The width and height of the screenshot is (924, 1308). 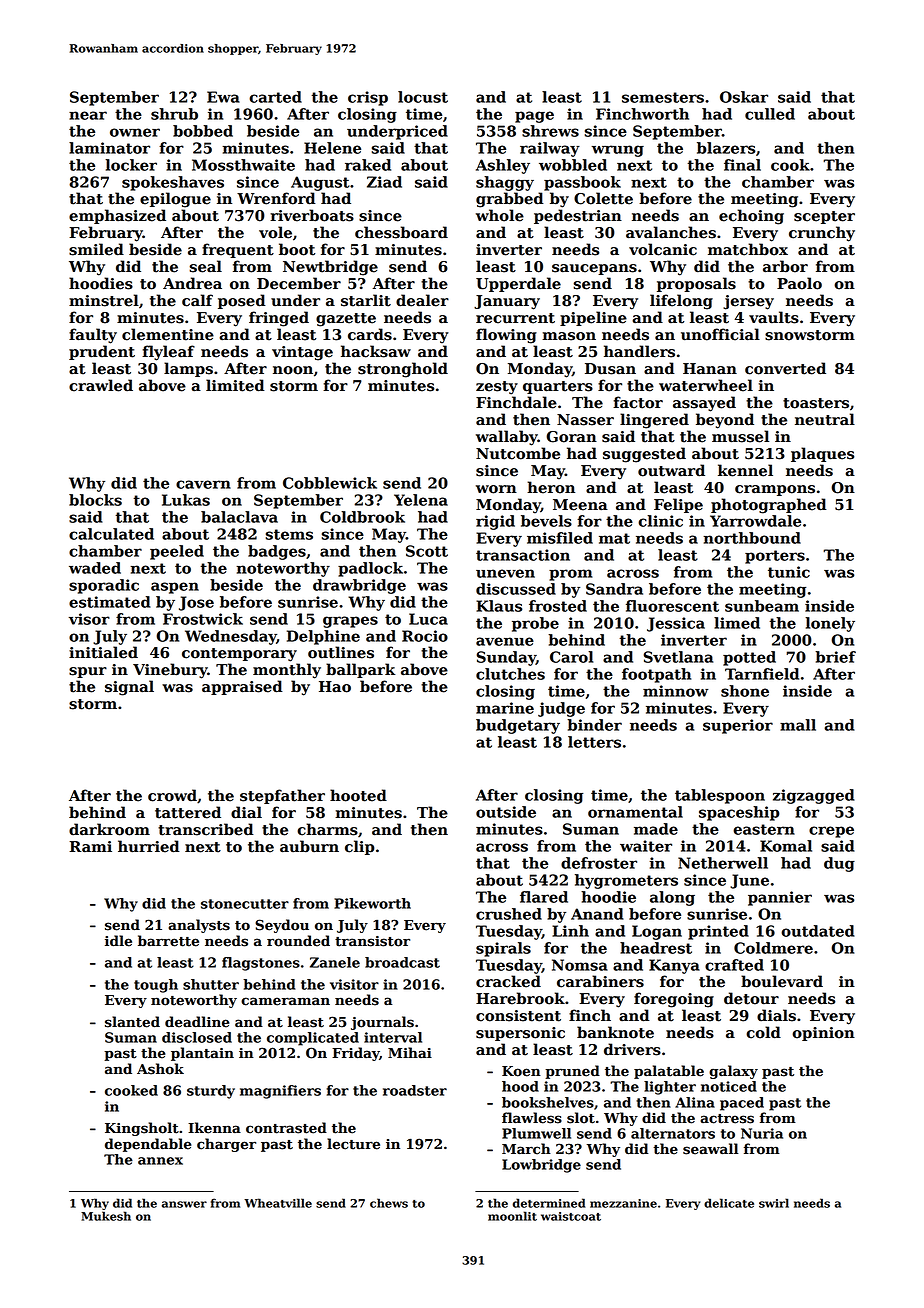 I want to click on smiled, so click(x=96, y=249).
